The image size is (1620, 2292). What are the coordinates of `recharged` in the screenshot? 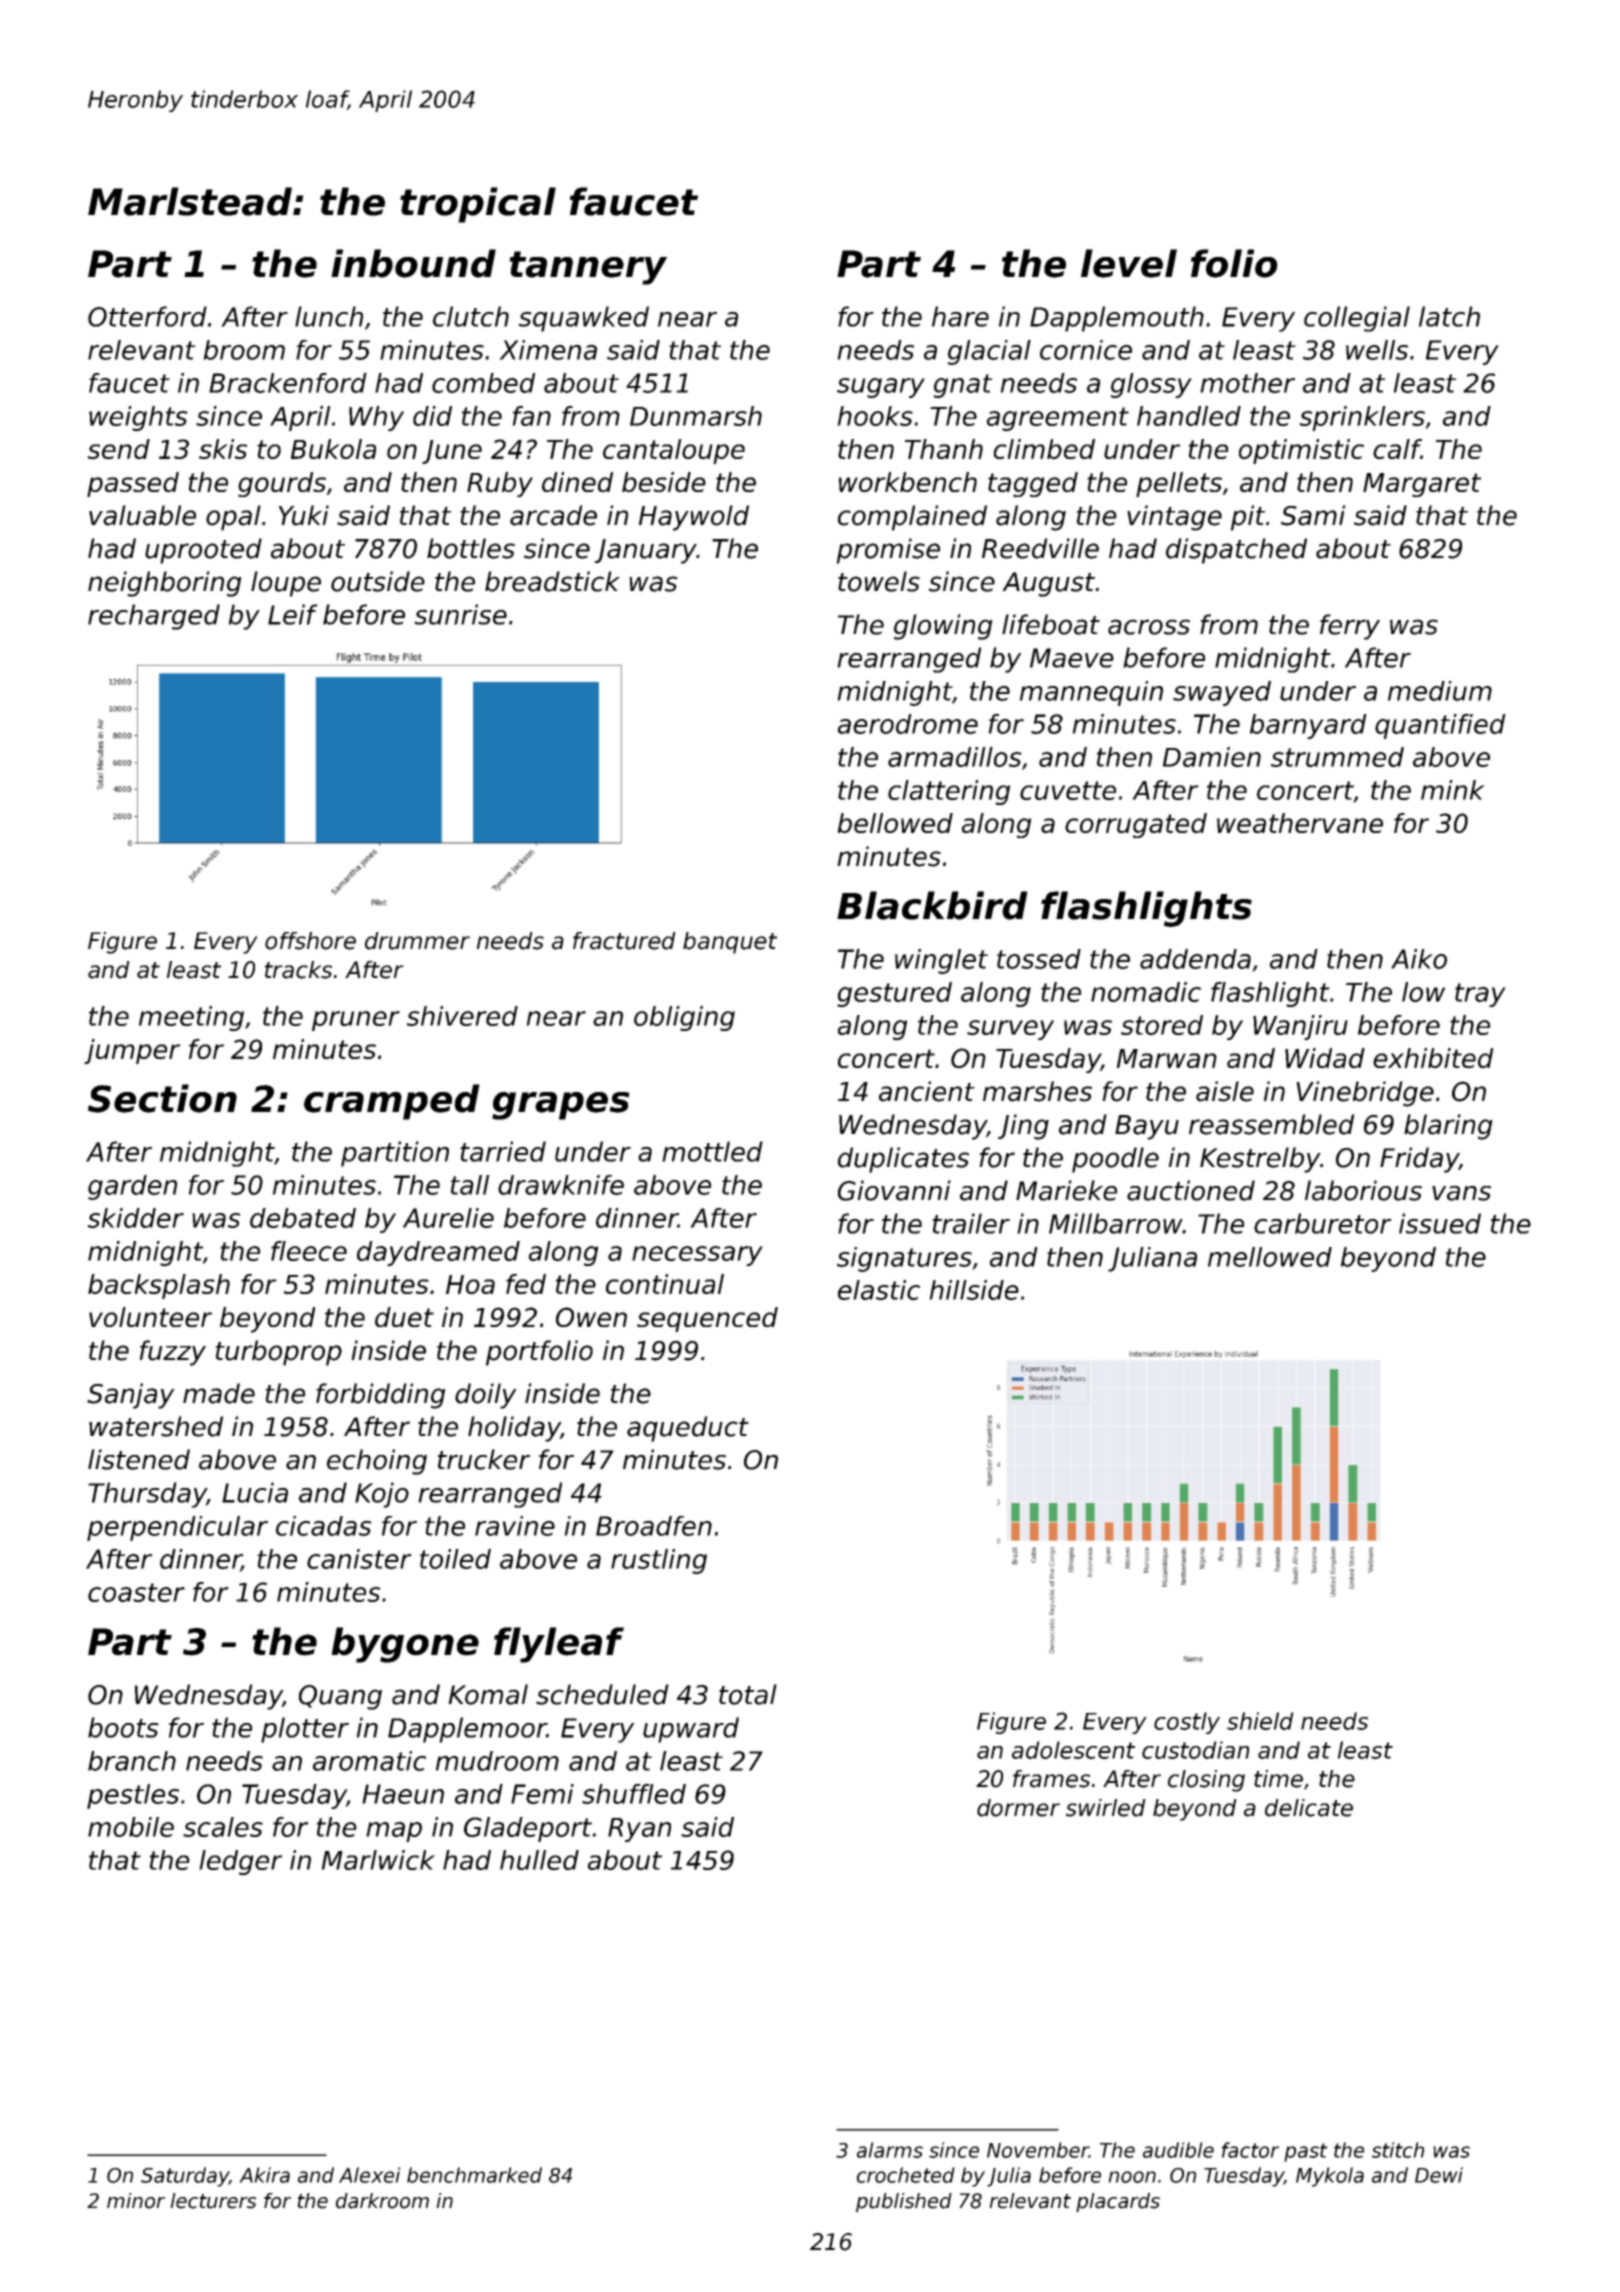 It's located at (154, 617).
